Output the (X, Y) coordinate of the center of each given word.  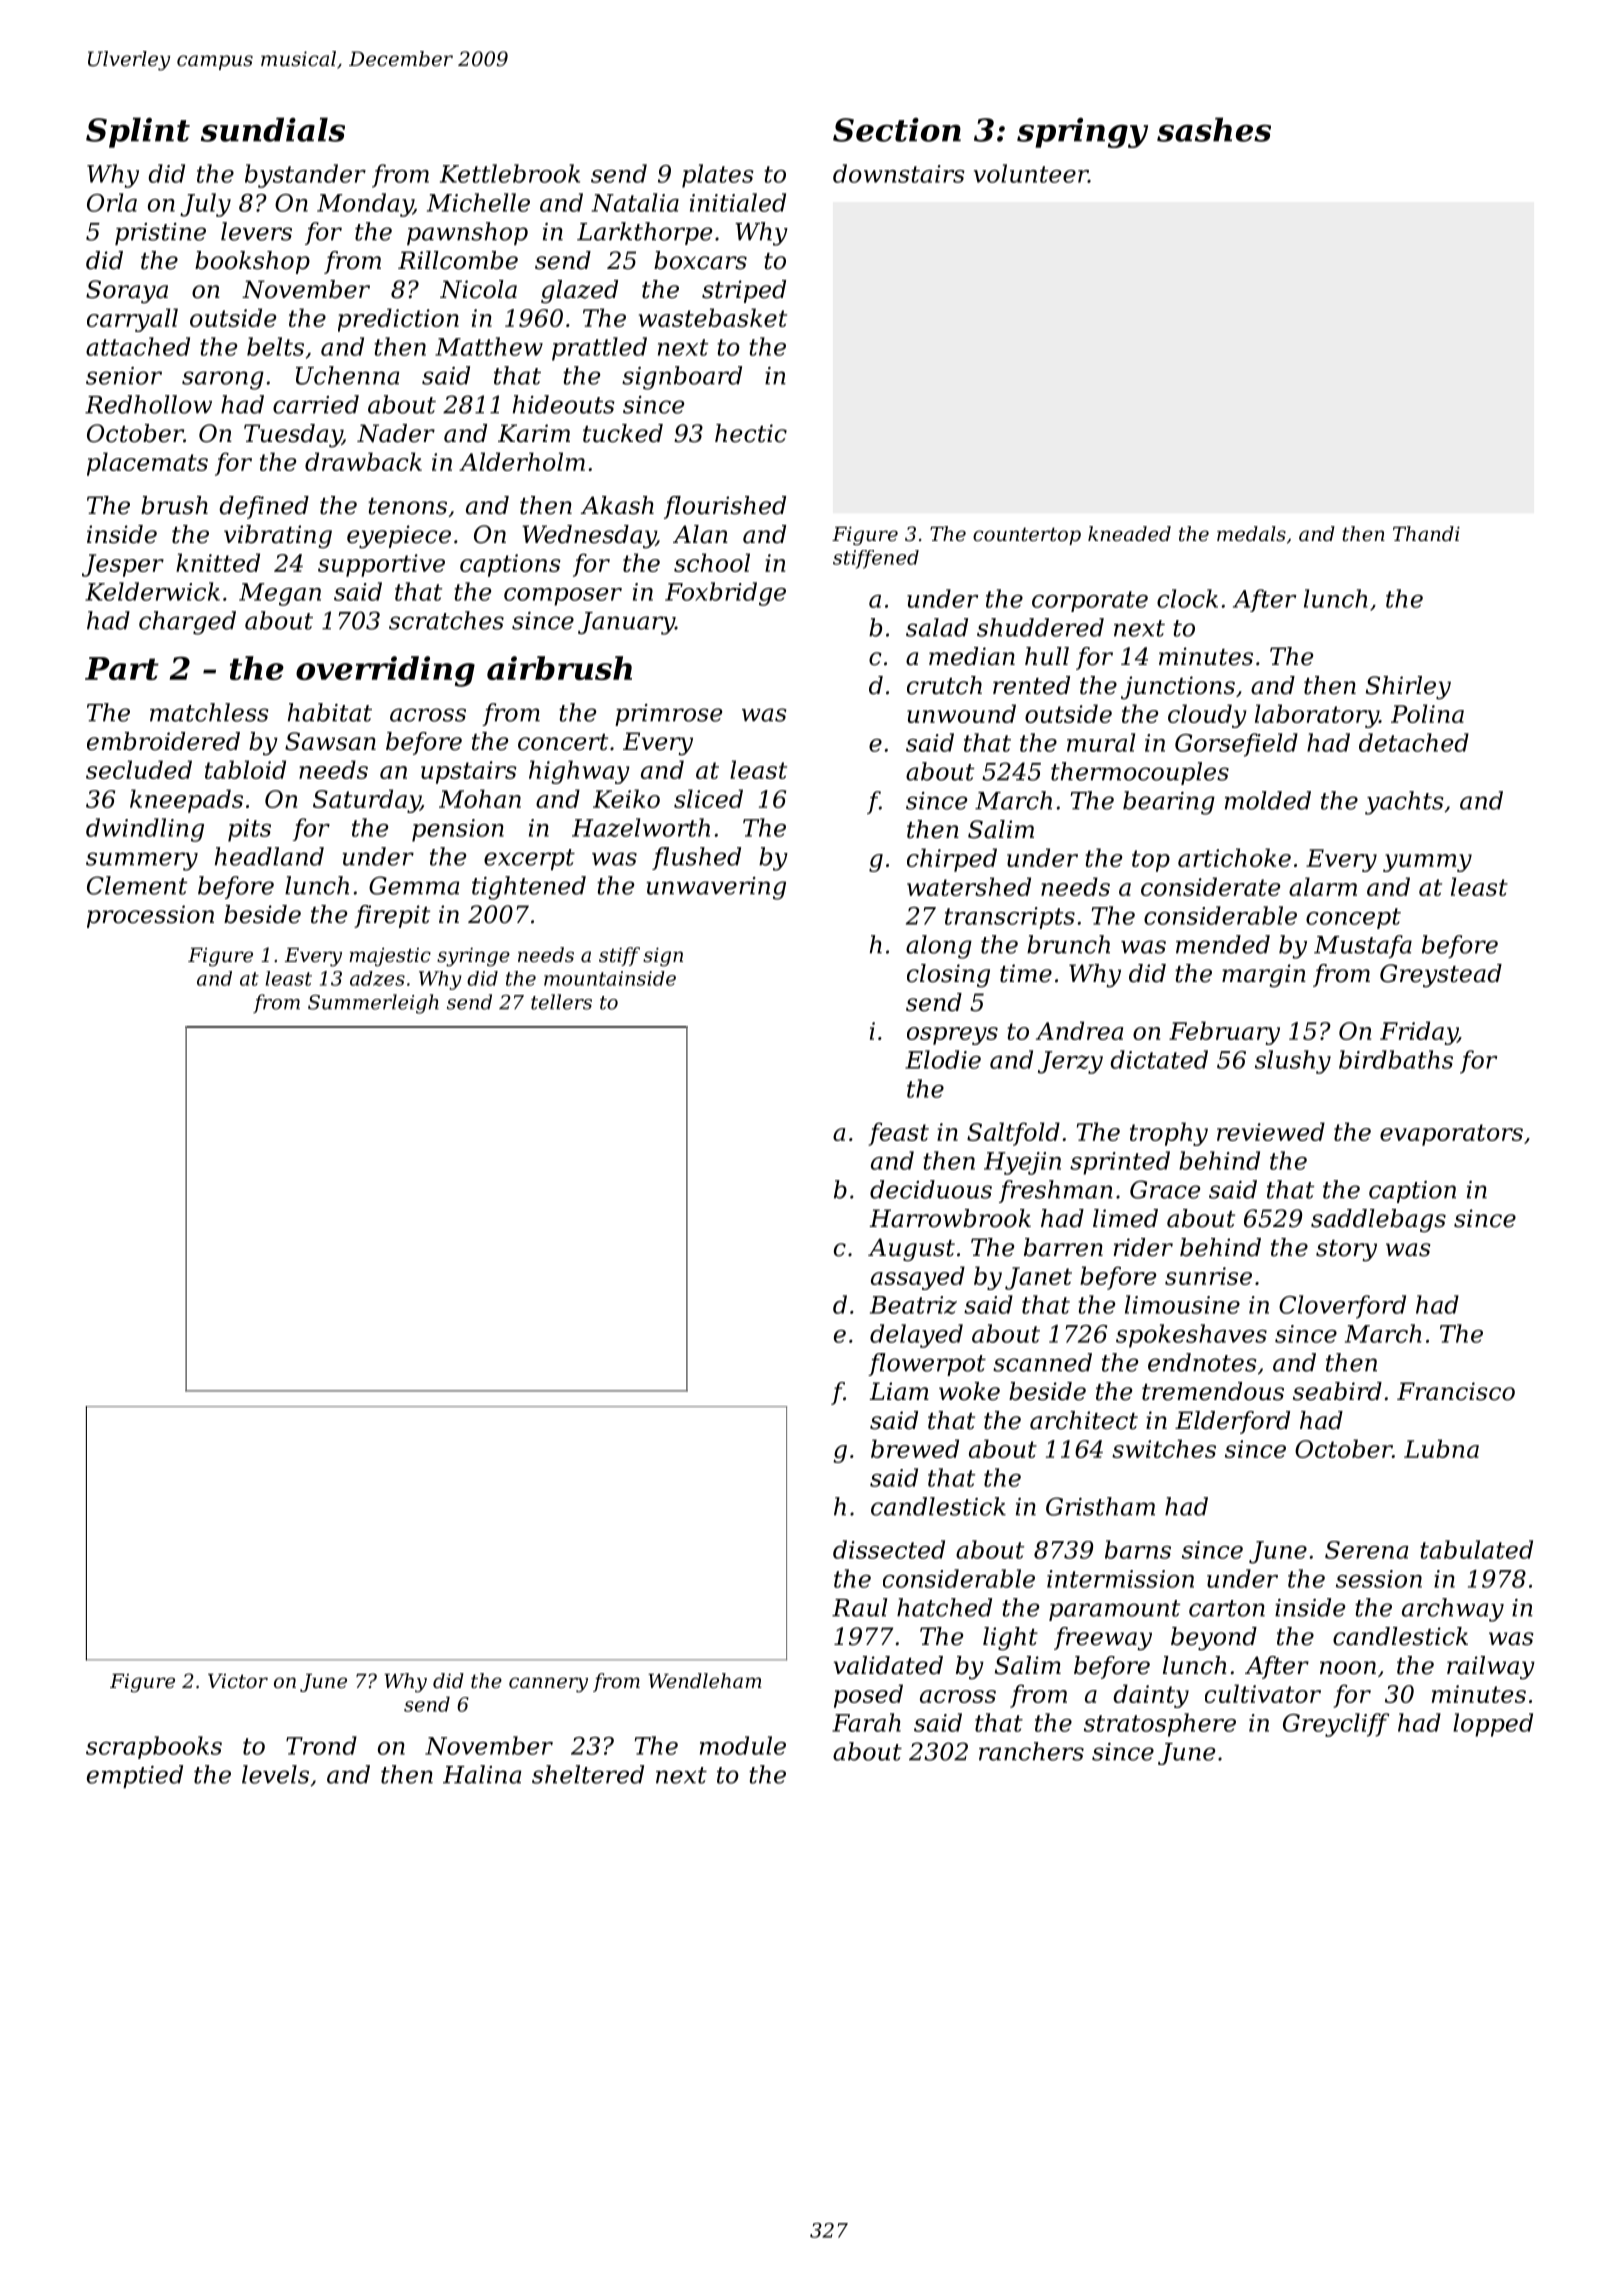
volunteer (1031, 173)
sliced (708, 798)
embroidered (163, 741)
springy (1082, 133)
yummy (1427, 863)
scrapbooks (154, 1747)
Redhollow (148, 404)
